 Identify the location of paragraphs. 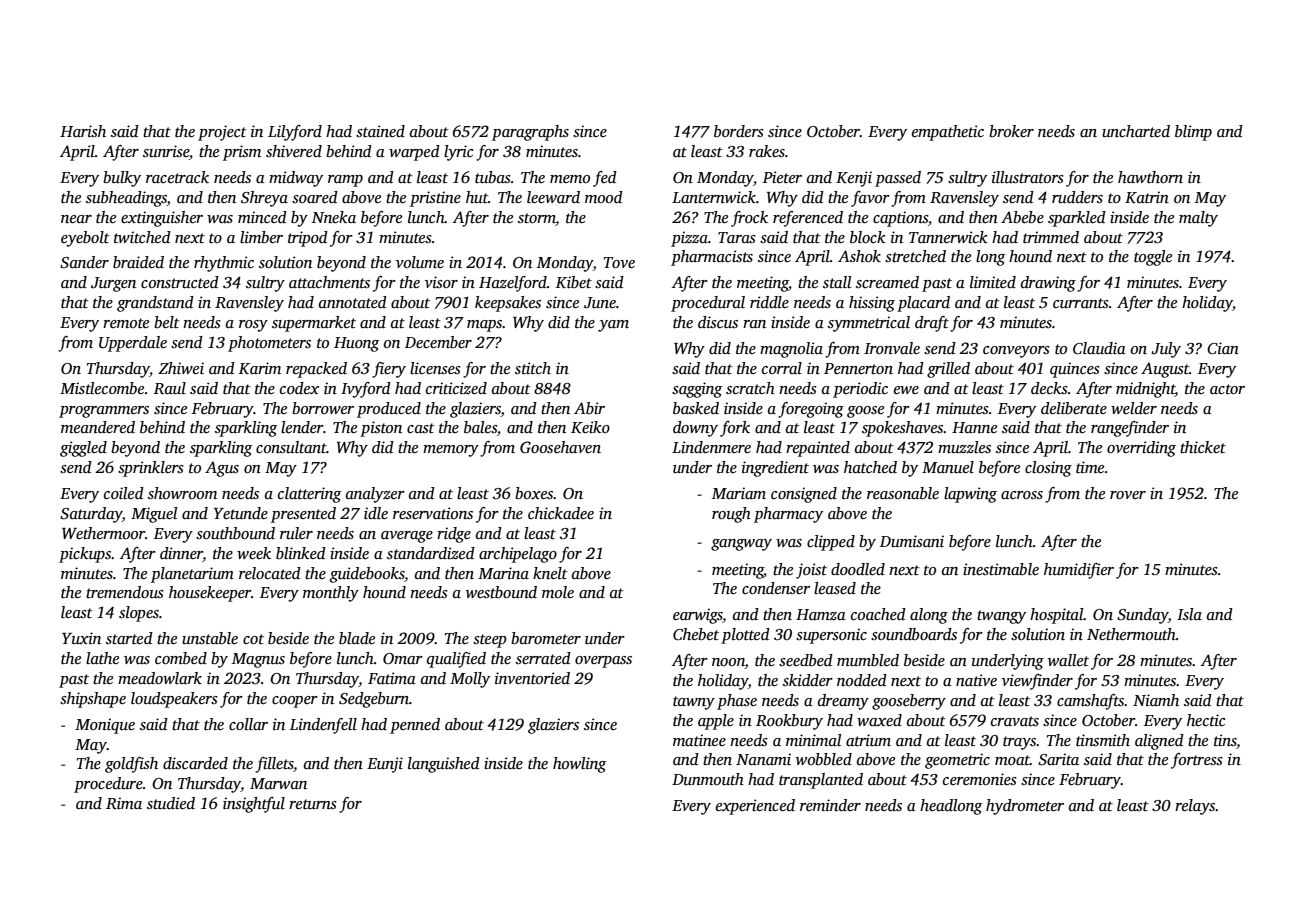
(530, 133).
